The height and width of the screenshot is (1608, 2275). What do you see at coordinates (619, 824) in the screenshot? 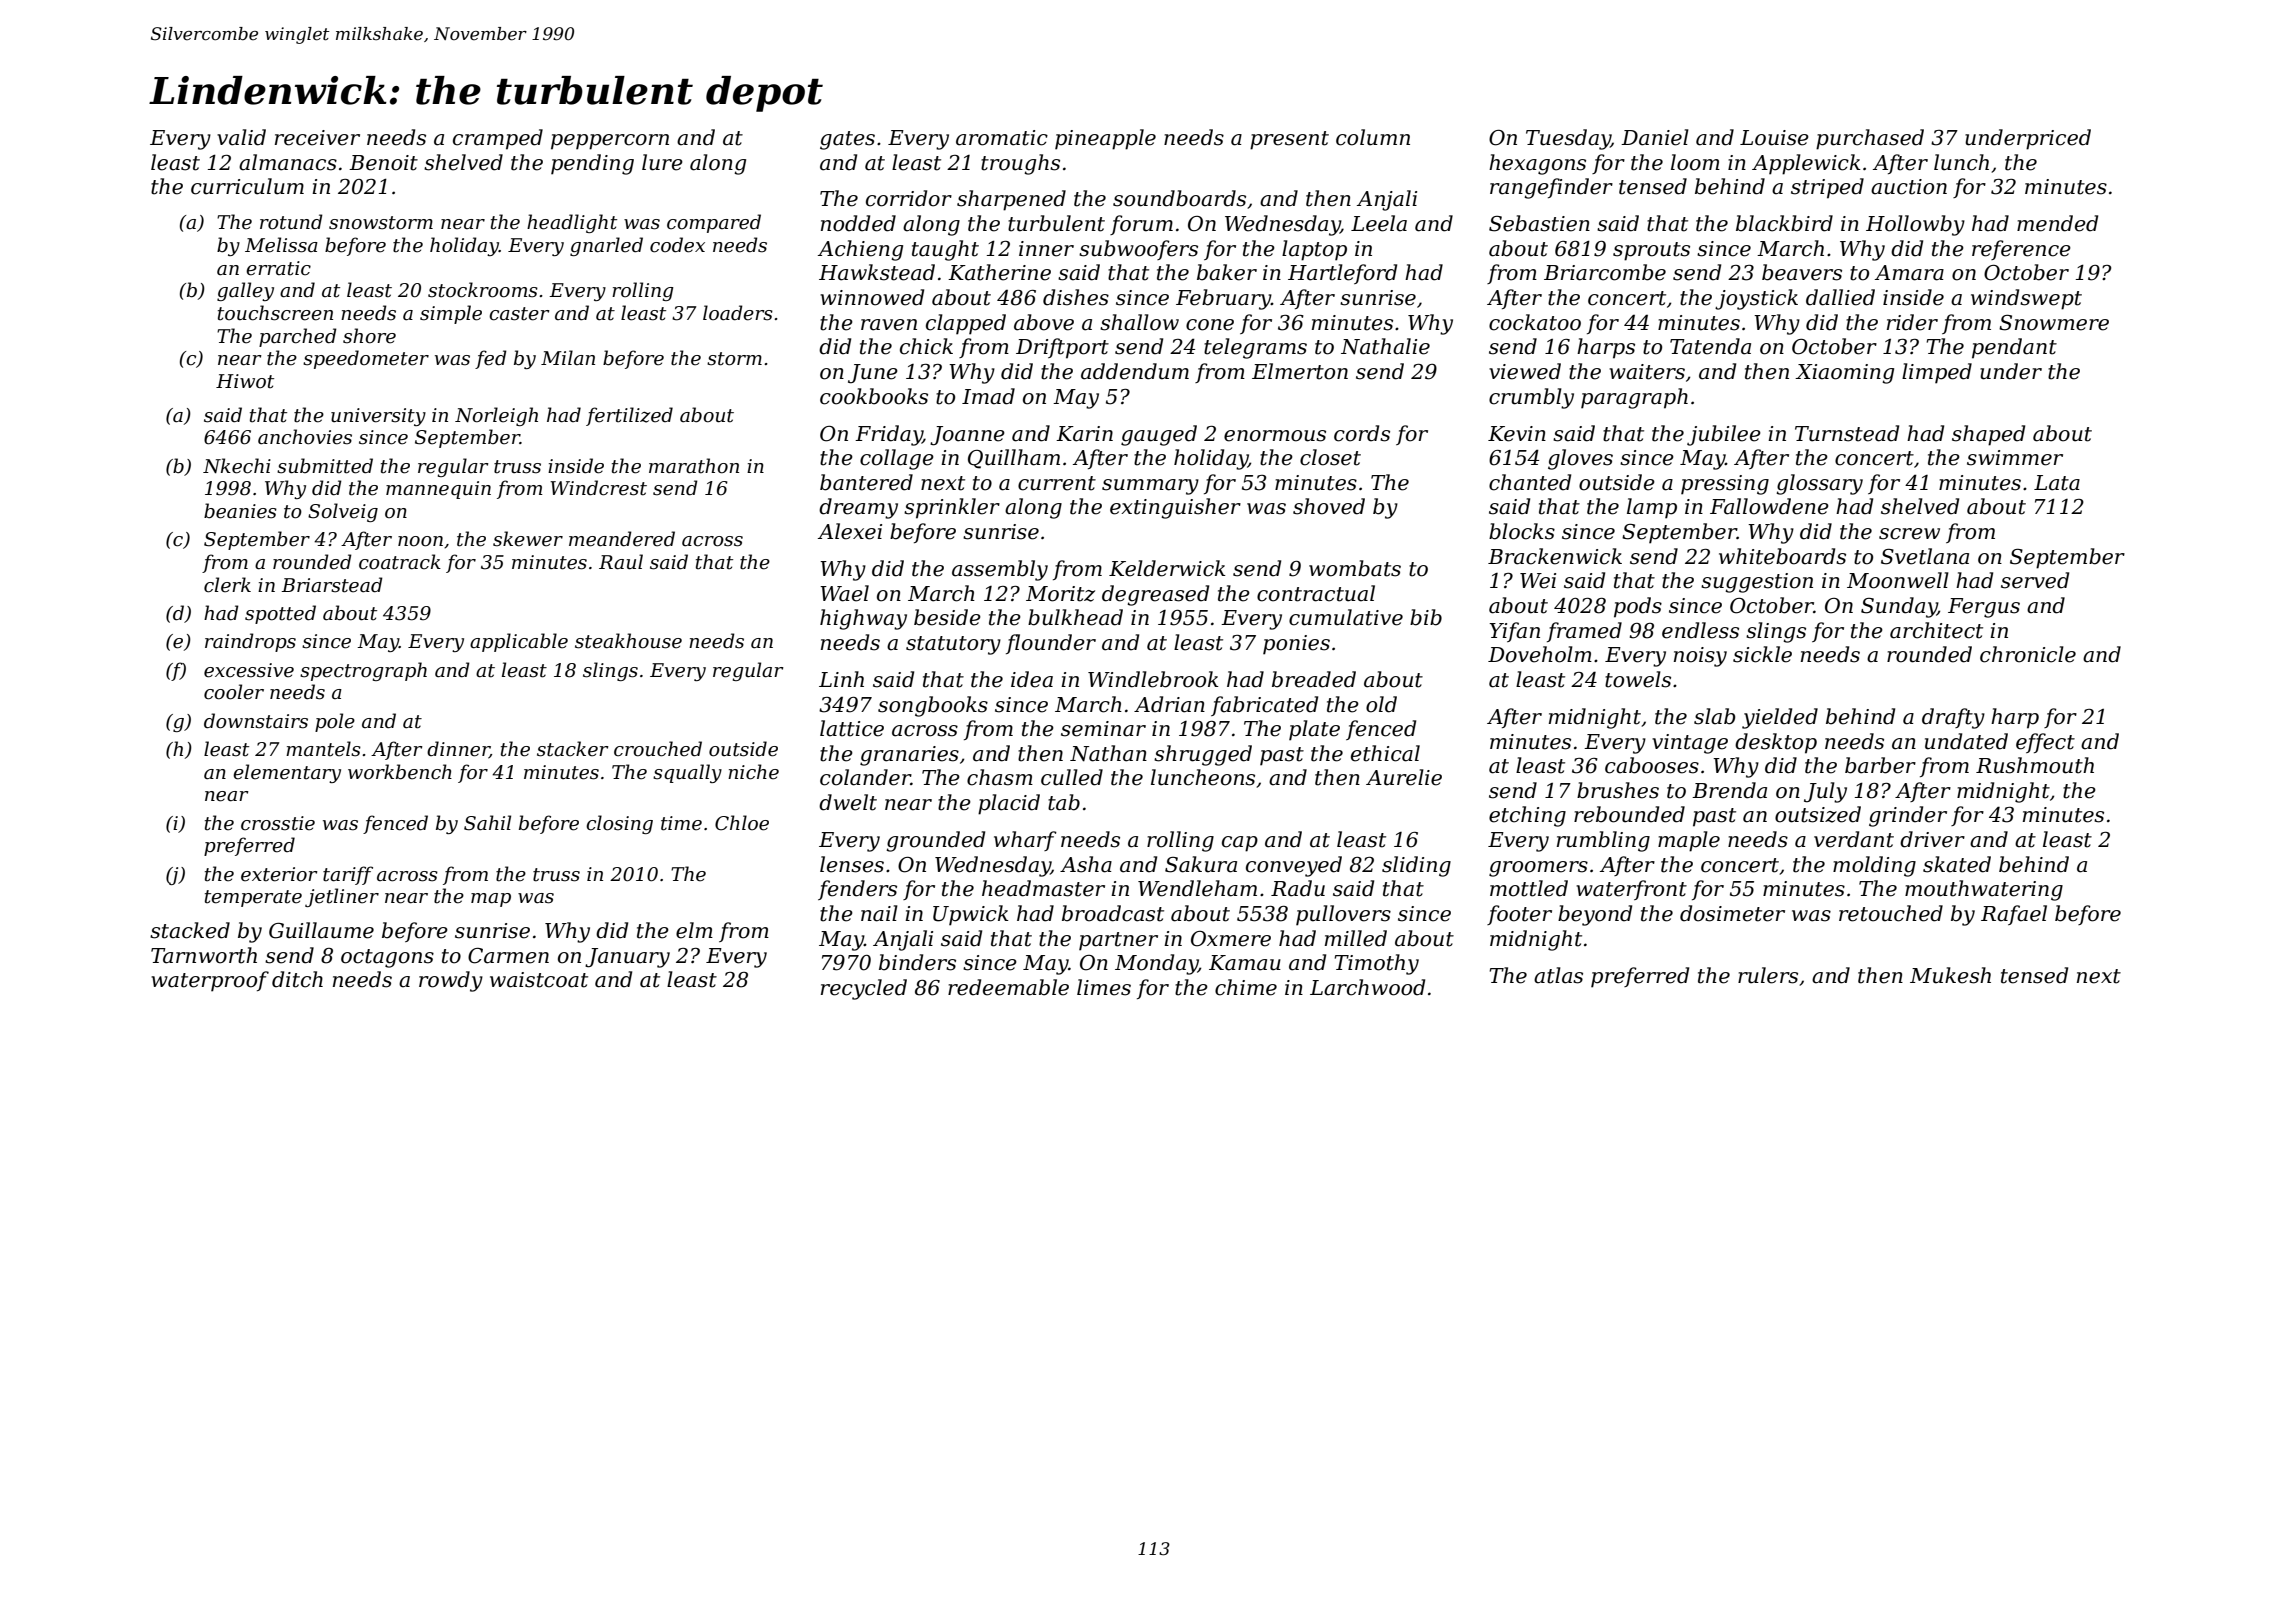
I see `closing` at bounding box center [619, 824].
